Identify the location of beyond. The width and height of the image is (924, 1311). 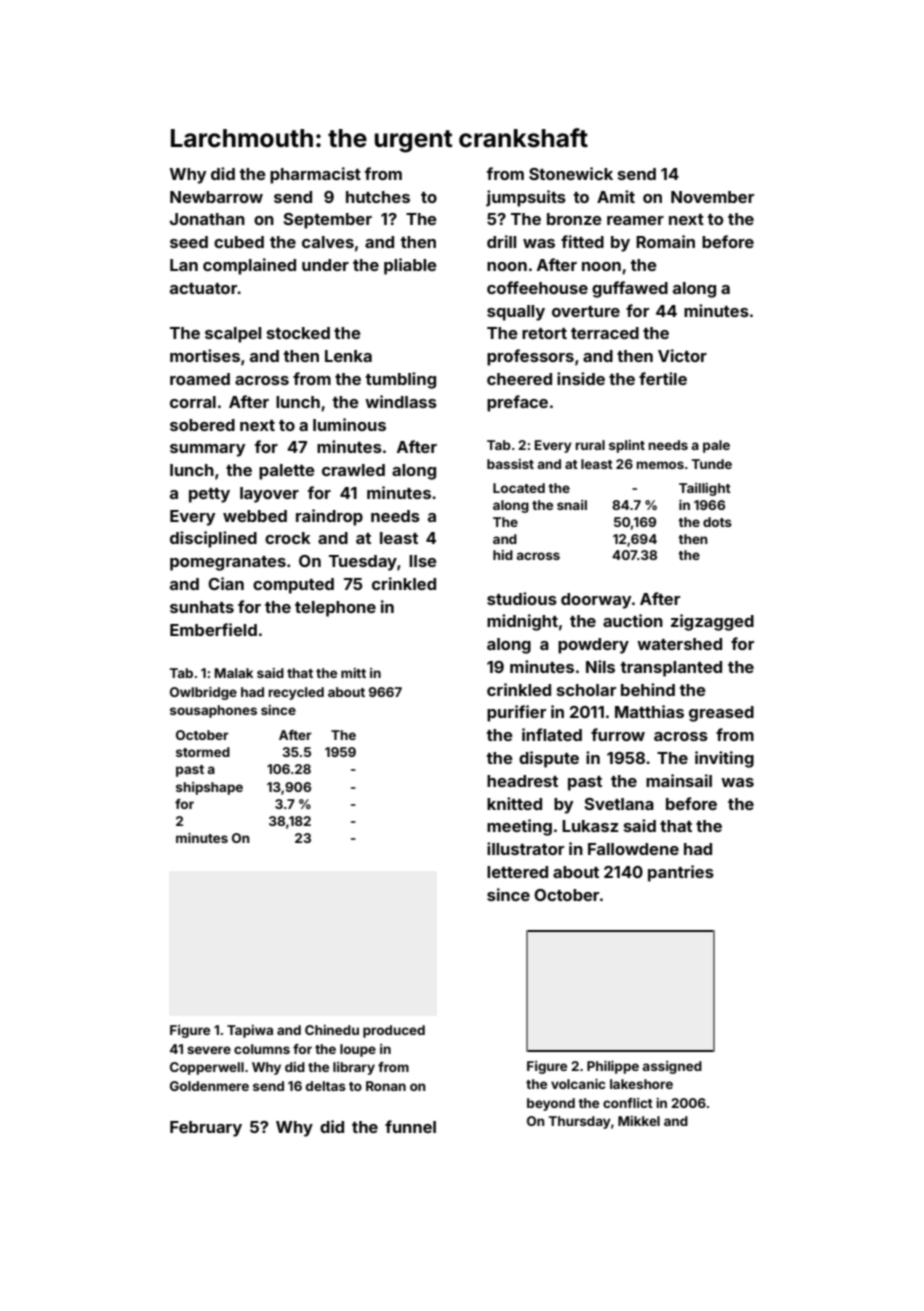
(551, 1104).
